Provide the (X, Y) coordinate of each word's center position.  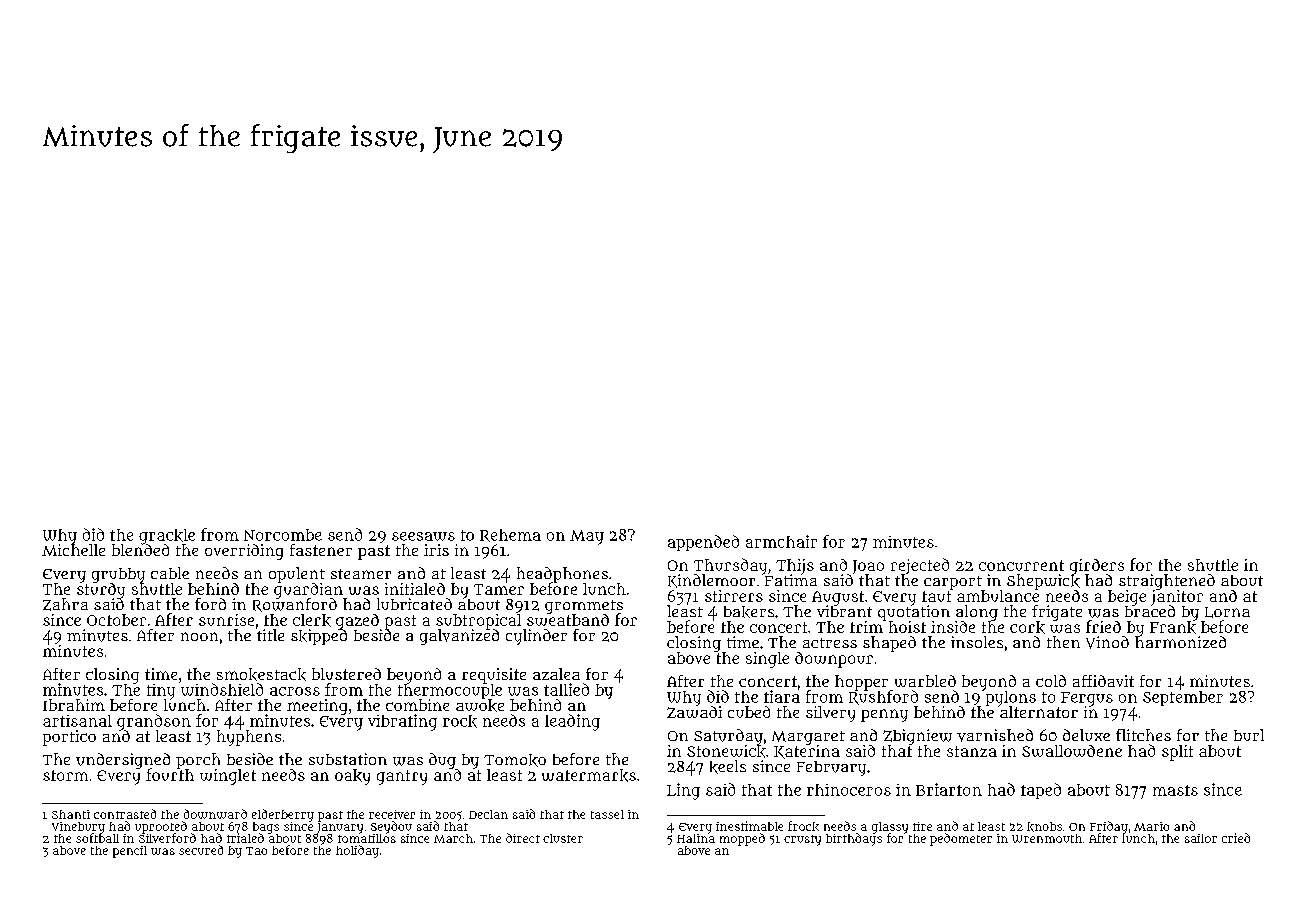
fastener (321, 550)
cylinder (536, 637)
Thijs (795, 566)
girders (1097, 566)
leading (572, 722)
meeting (317, 707)
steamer (361, 574)
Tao (256, 851)
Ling (683, 791)
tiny (161, 691)
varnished (995, 735)
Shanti (71, 814)
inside (953, 627)
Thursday (730, 566)
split (1177, 753)
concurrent (1021, 565)
